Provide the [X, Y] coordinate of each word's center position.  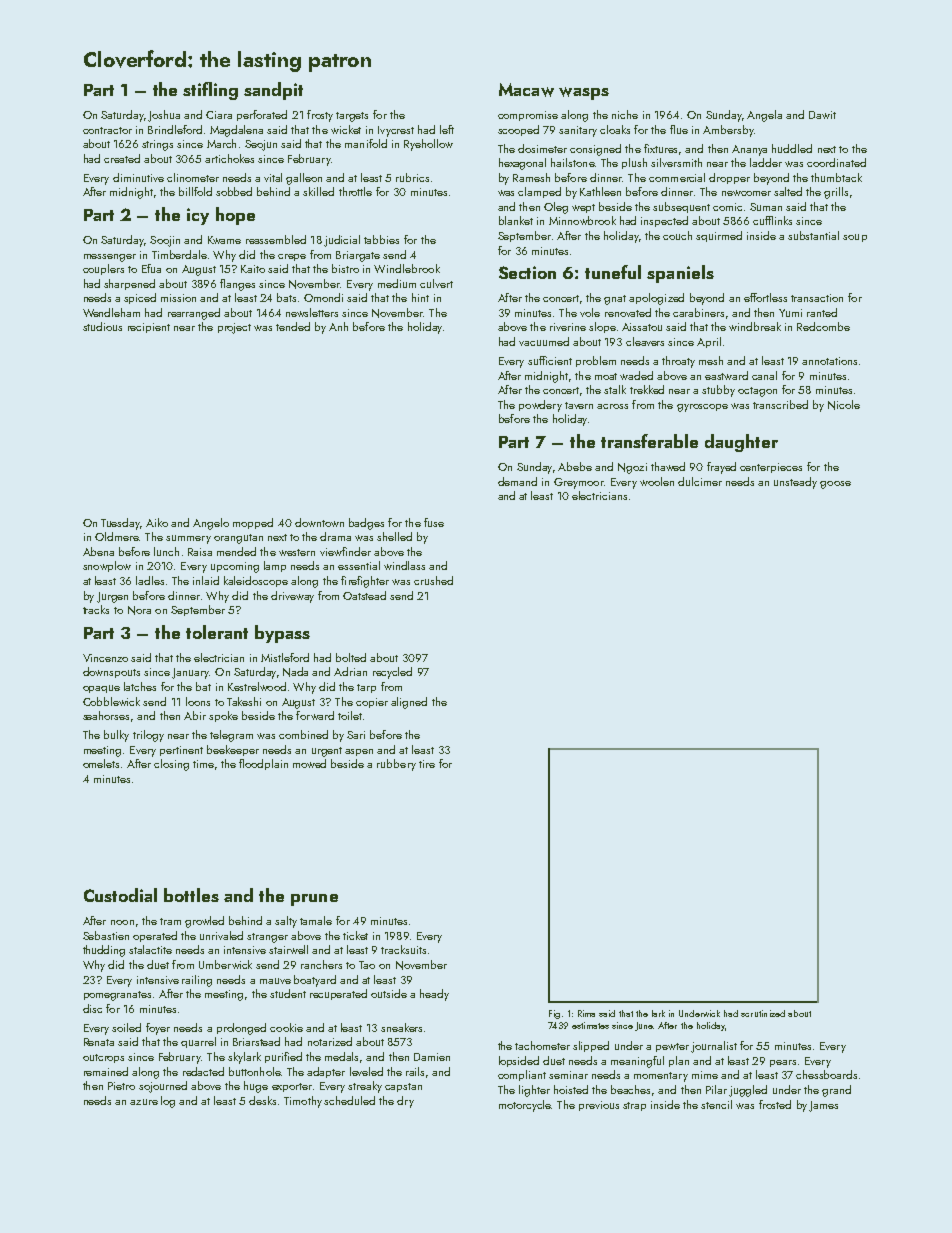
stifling [210, 91]
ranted [822, 312]
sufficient [550, 360]
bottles [191, 895]
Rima [586, 1013]
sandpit [273, 91]
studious [102, 326]
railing [197, 981]
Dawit [822, 115]
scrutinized [763, 1013]
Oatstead [364, 595]
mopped [253, 523]
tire [427, 764]
